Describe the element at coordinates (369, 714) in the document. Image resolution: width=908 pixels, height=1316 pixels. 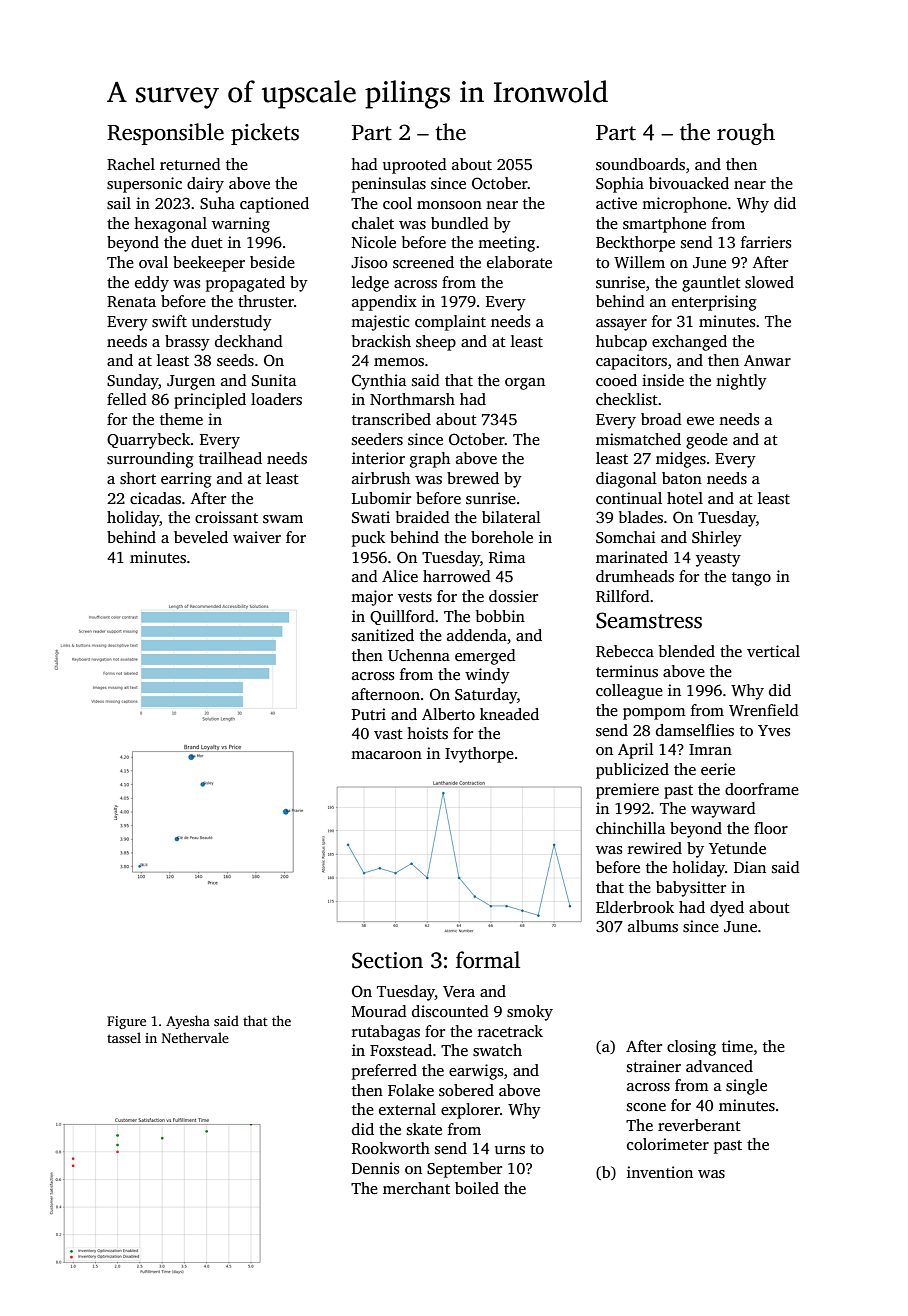
I see `Putri` at that location.
